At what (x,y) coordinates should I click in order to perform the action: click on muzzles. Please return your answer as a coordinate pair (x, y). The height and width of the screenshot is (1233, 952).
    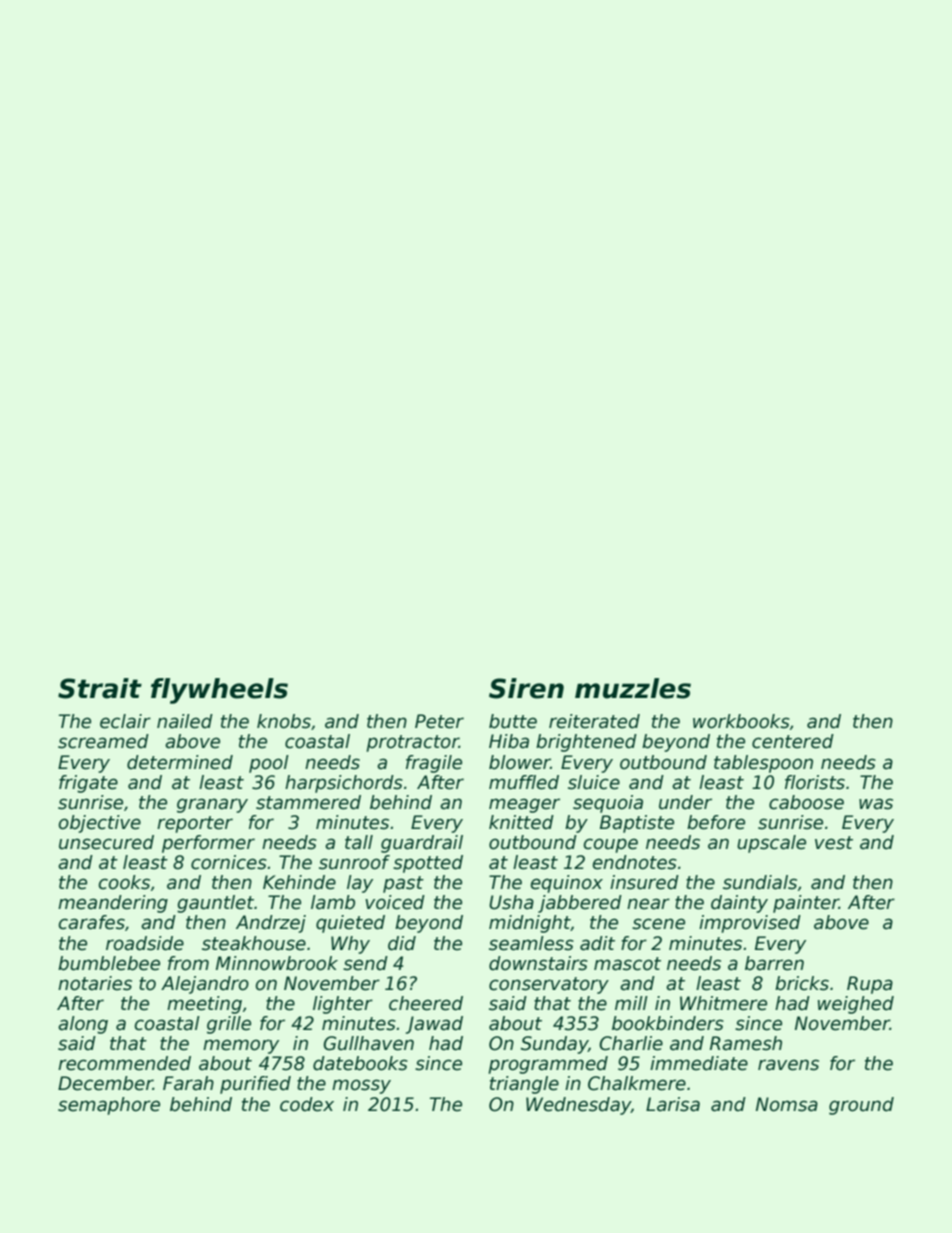
    Looking at the image, I should click on (633, 688).
